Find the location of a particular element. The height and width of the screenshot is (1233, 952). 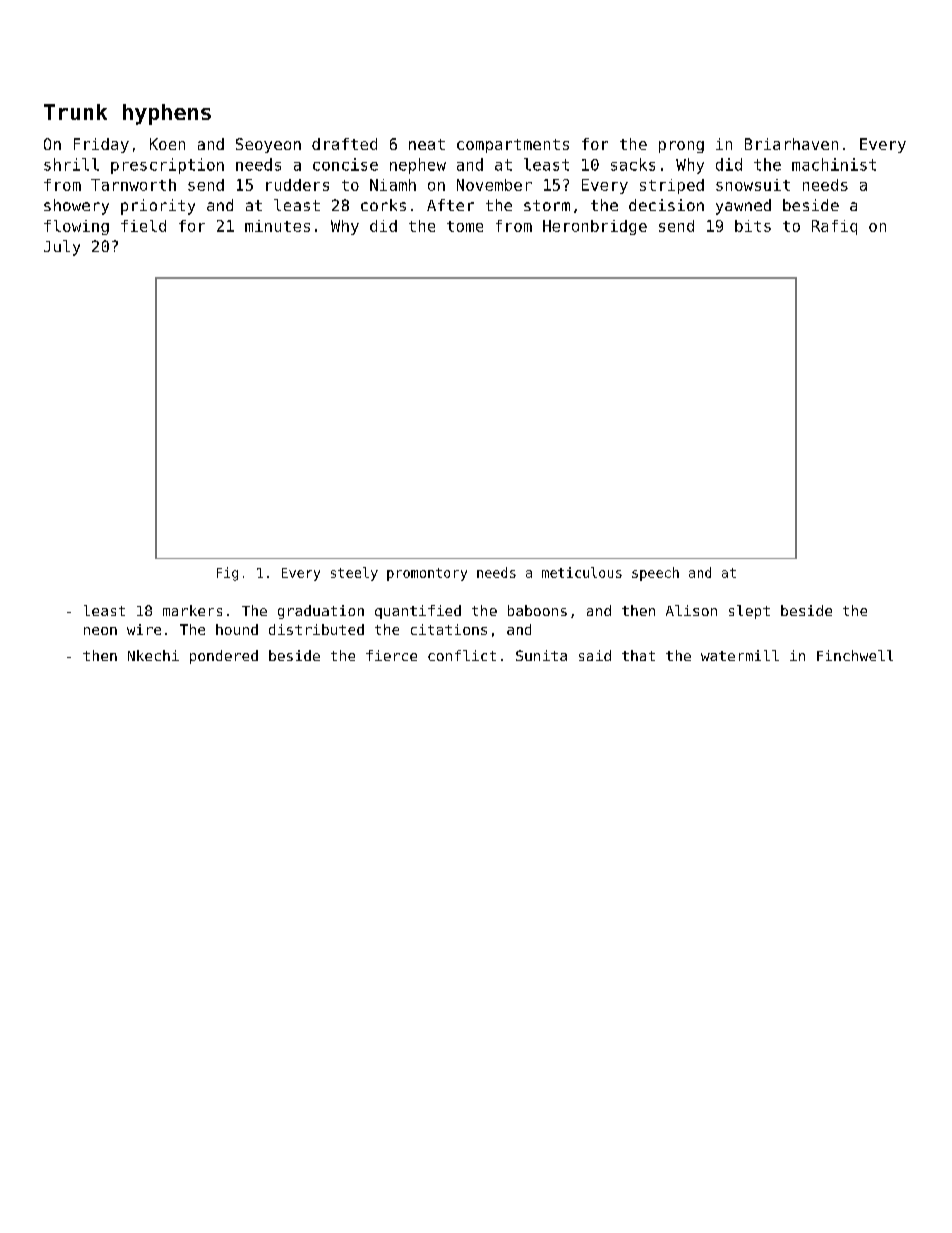

decision is located at coordinates (666, 205).
